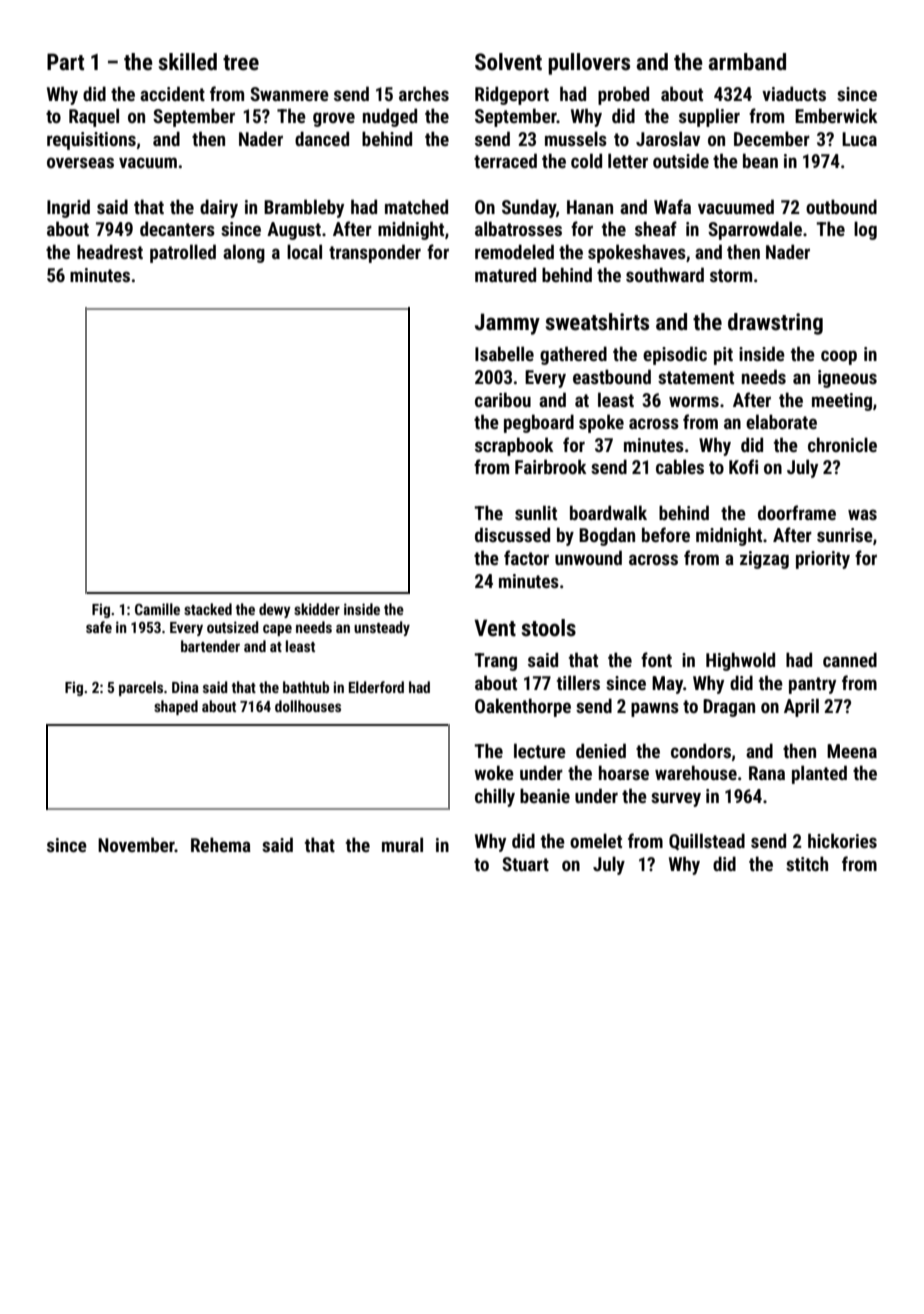  What do you see at coordinates (512, 534) in the screenshot?
I see `discussed` at bounding box center [512, 534].
